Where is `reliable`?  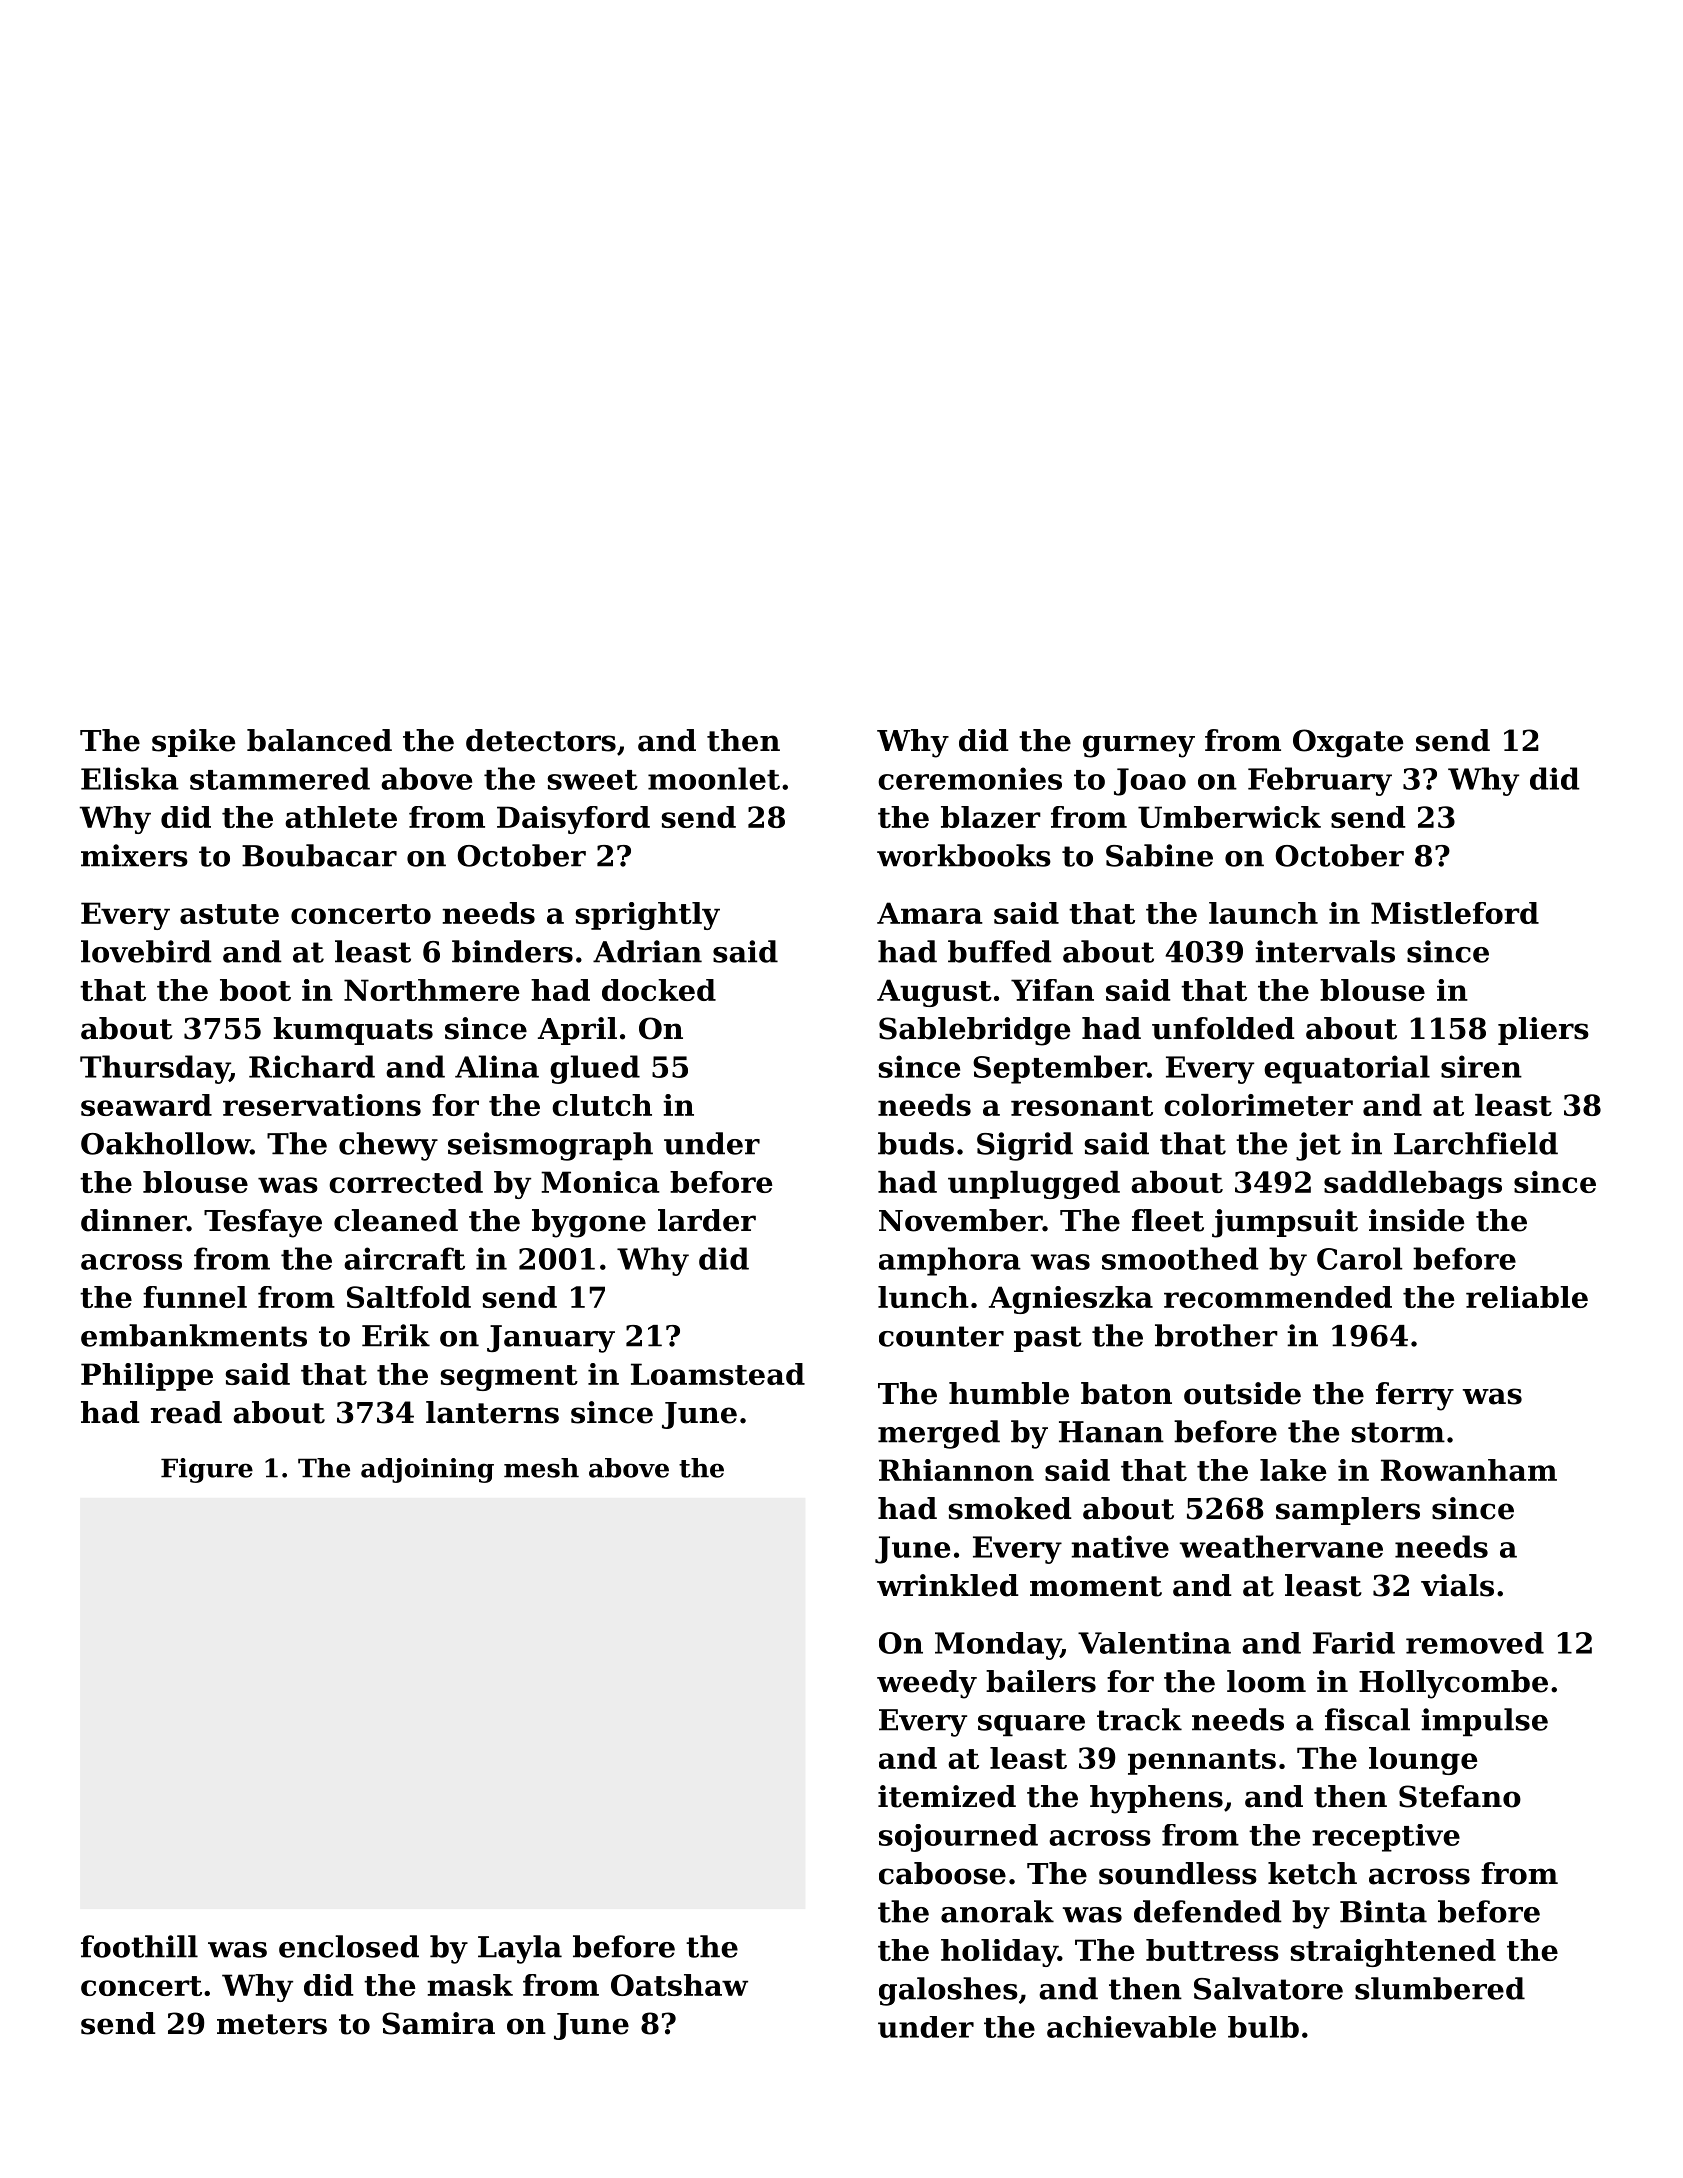
reliable is located at coordinates (1527, 1297).
